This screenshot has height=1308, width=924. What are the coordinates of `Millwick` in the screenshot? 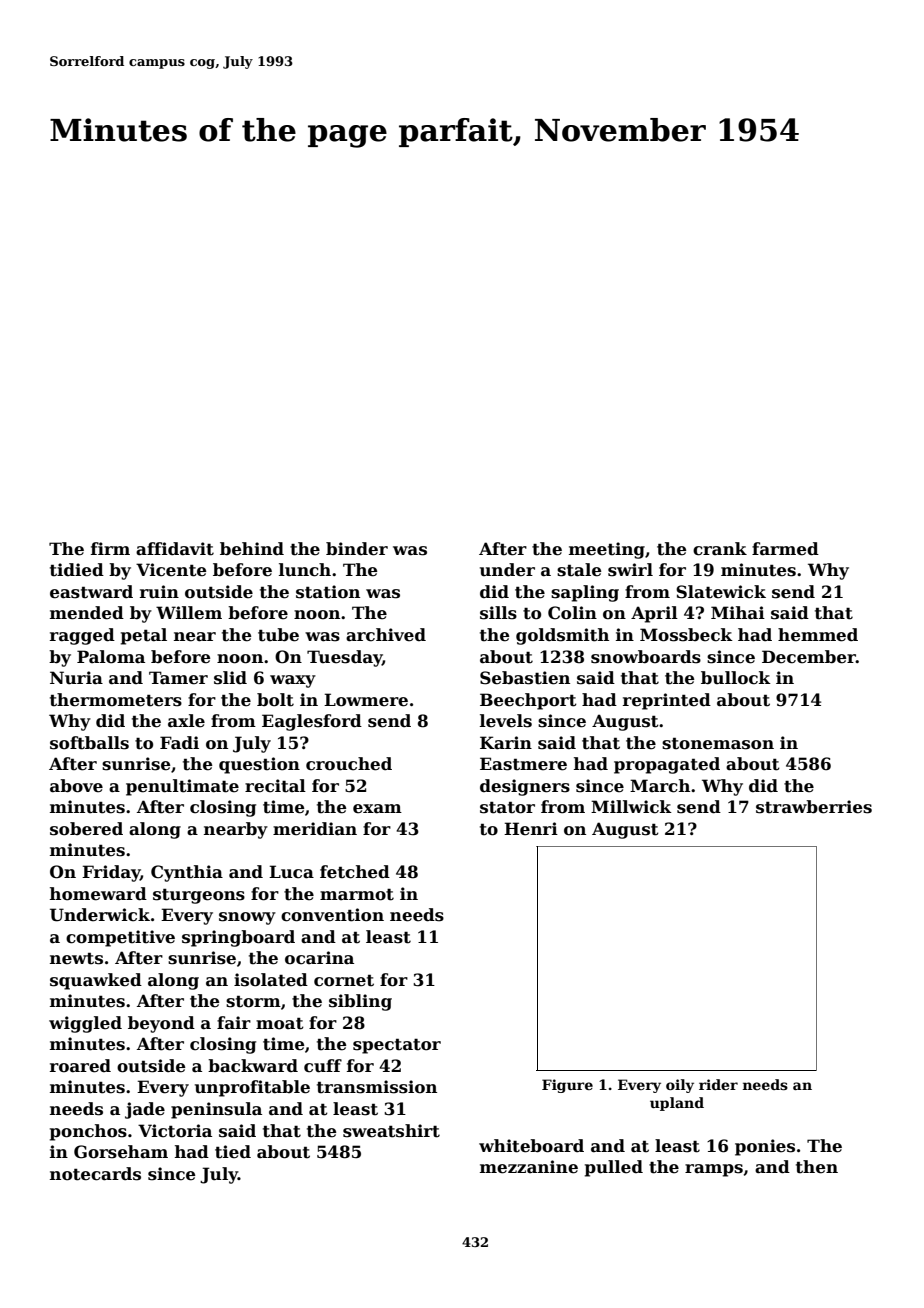 It's located at (631, 807).
